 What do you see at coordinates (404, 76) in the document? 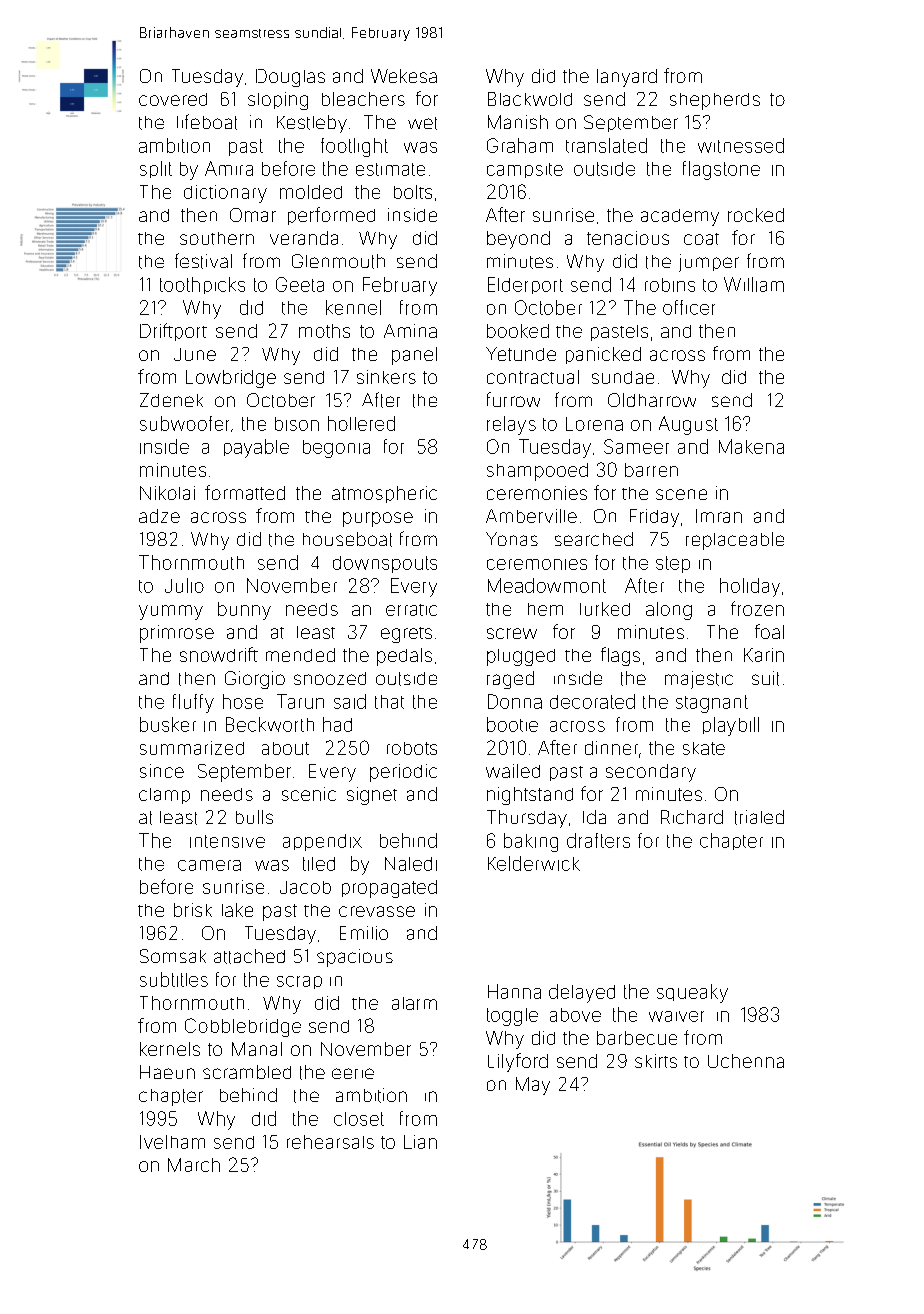
I see `Wekesa` at bounding box center [404, 76].
